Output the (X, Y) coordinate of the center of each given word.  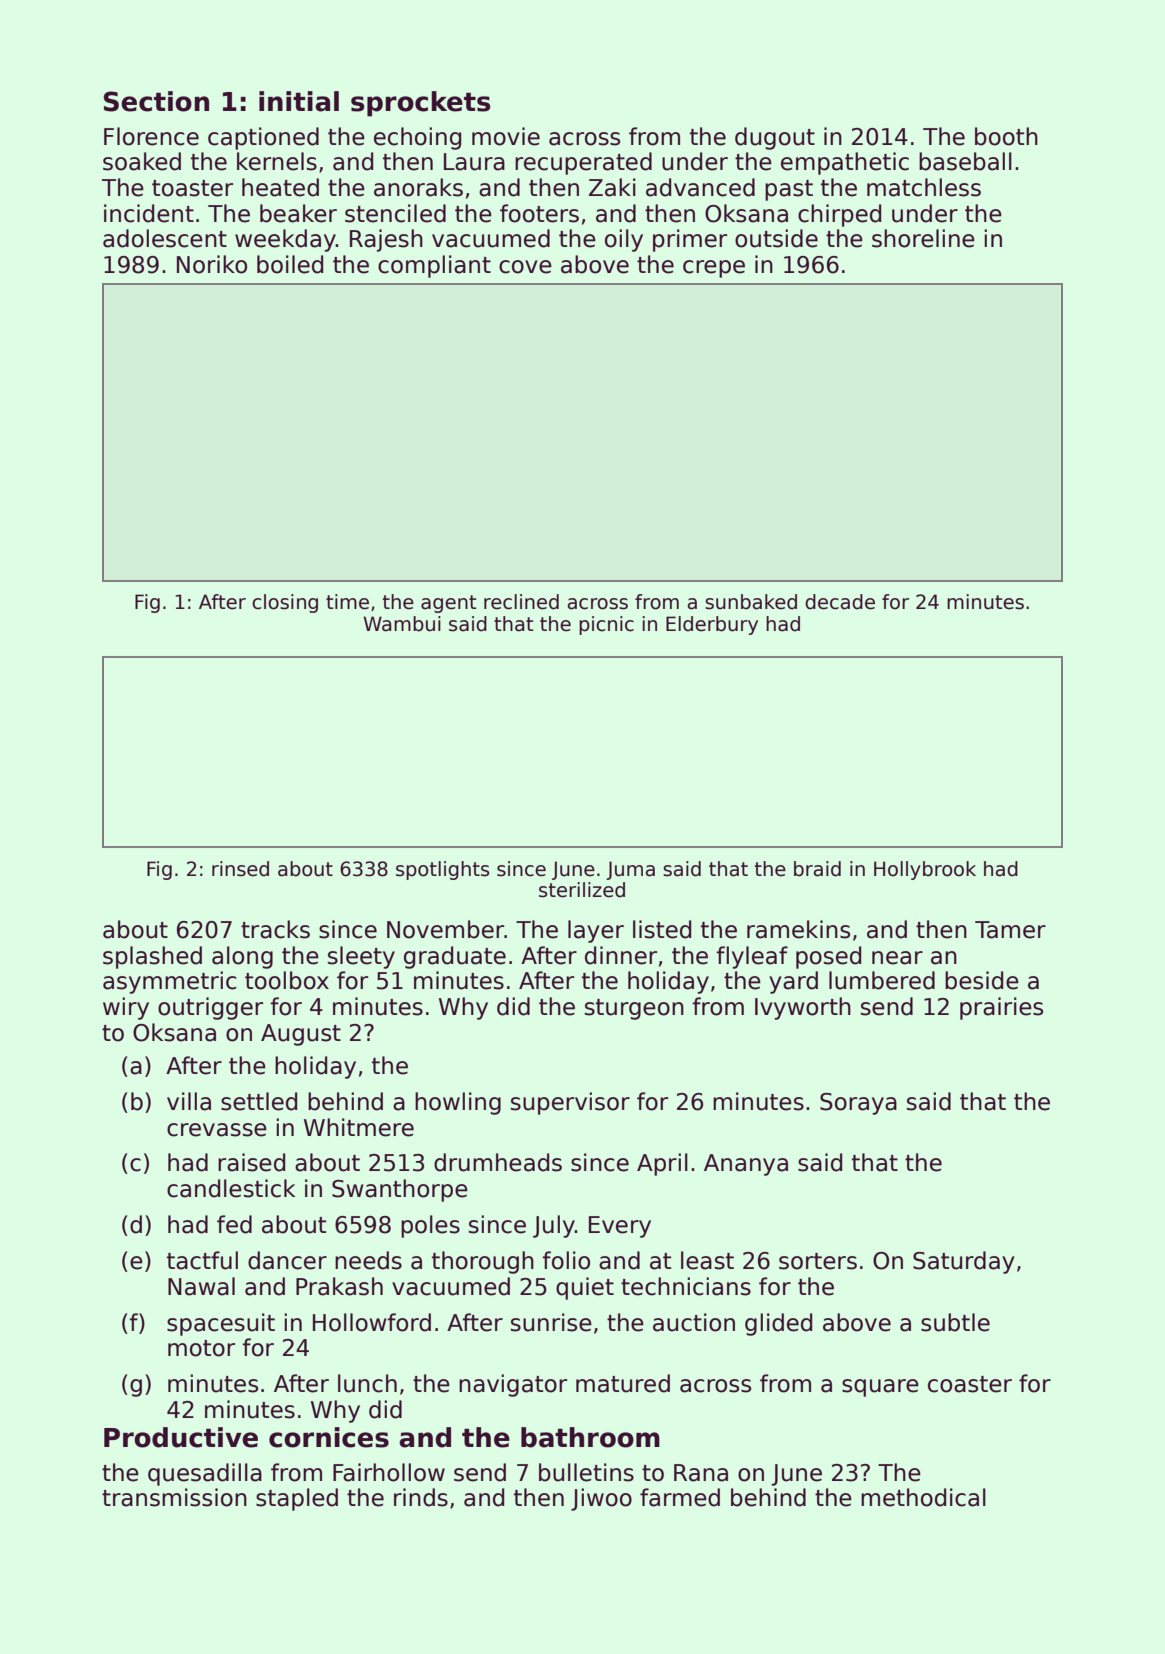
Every (620, 1227)
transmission (174, 1497)
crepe (714, 269)
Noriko (212, 264)
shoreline (923, 238)
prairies (1001, 1008)
